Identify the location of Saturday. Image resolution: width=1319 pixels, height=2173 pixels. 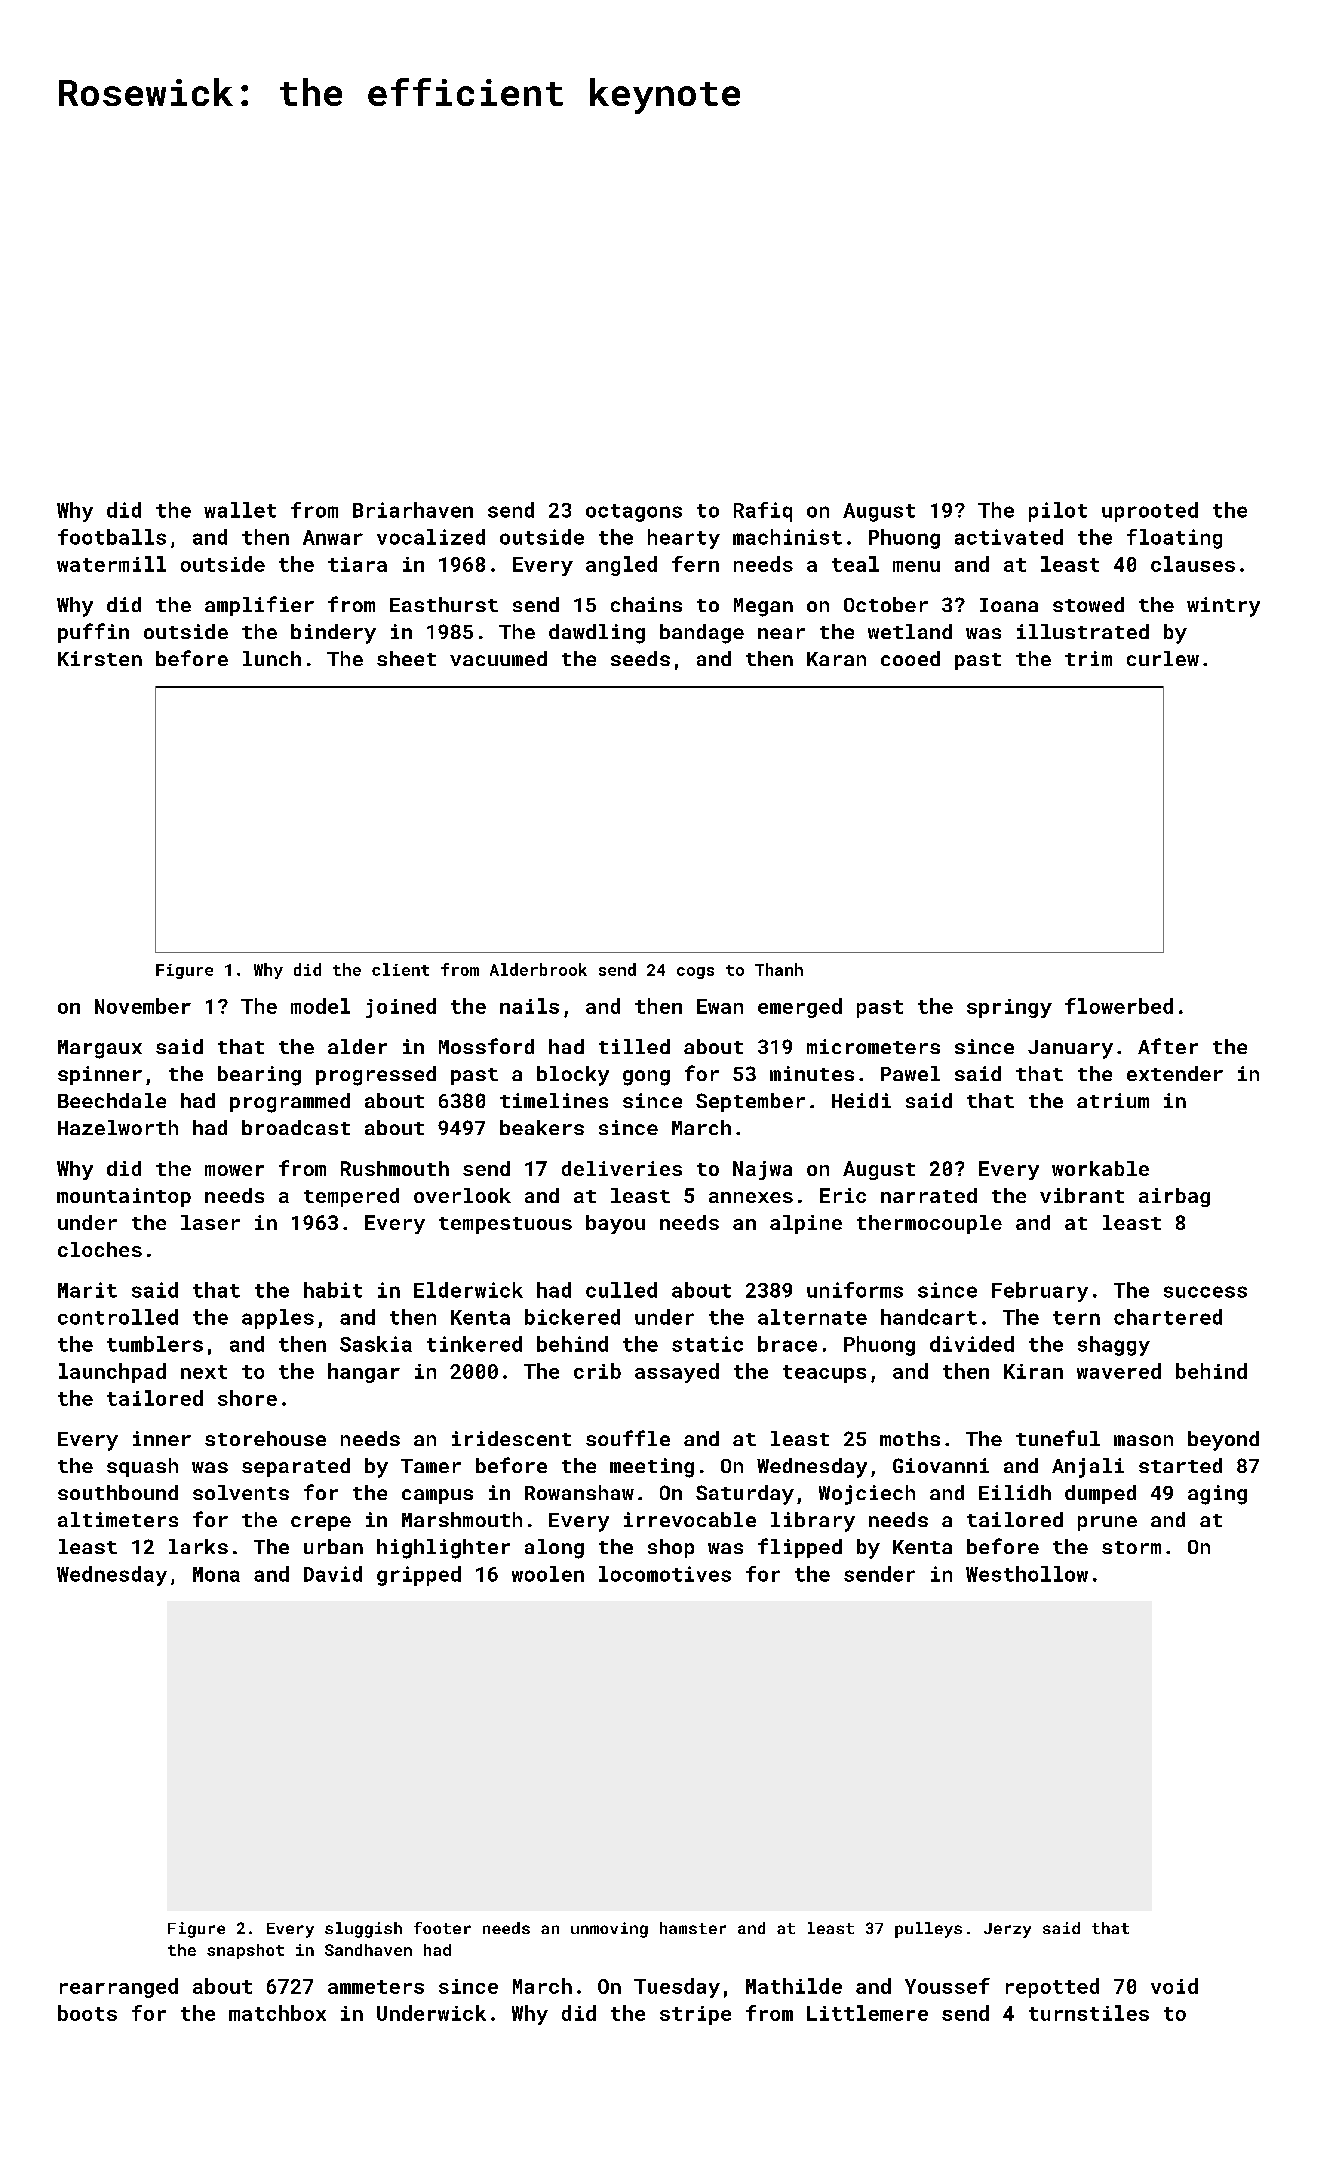
(745, 1495).
